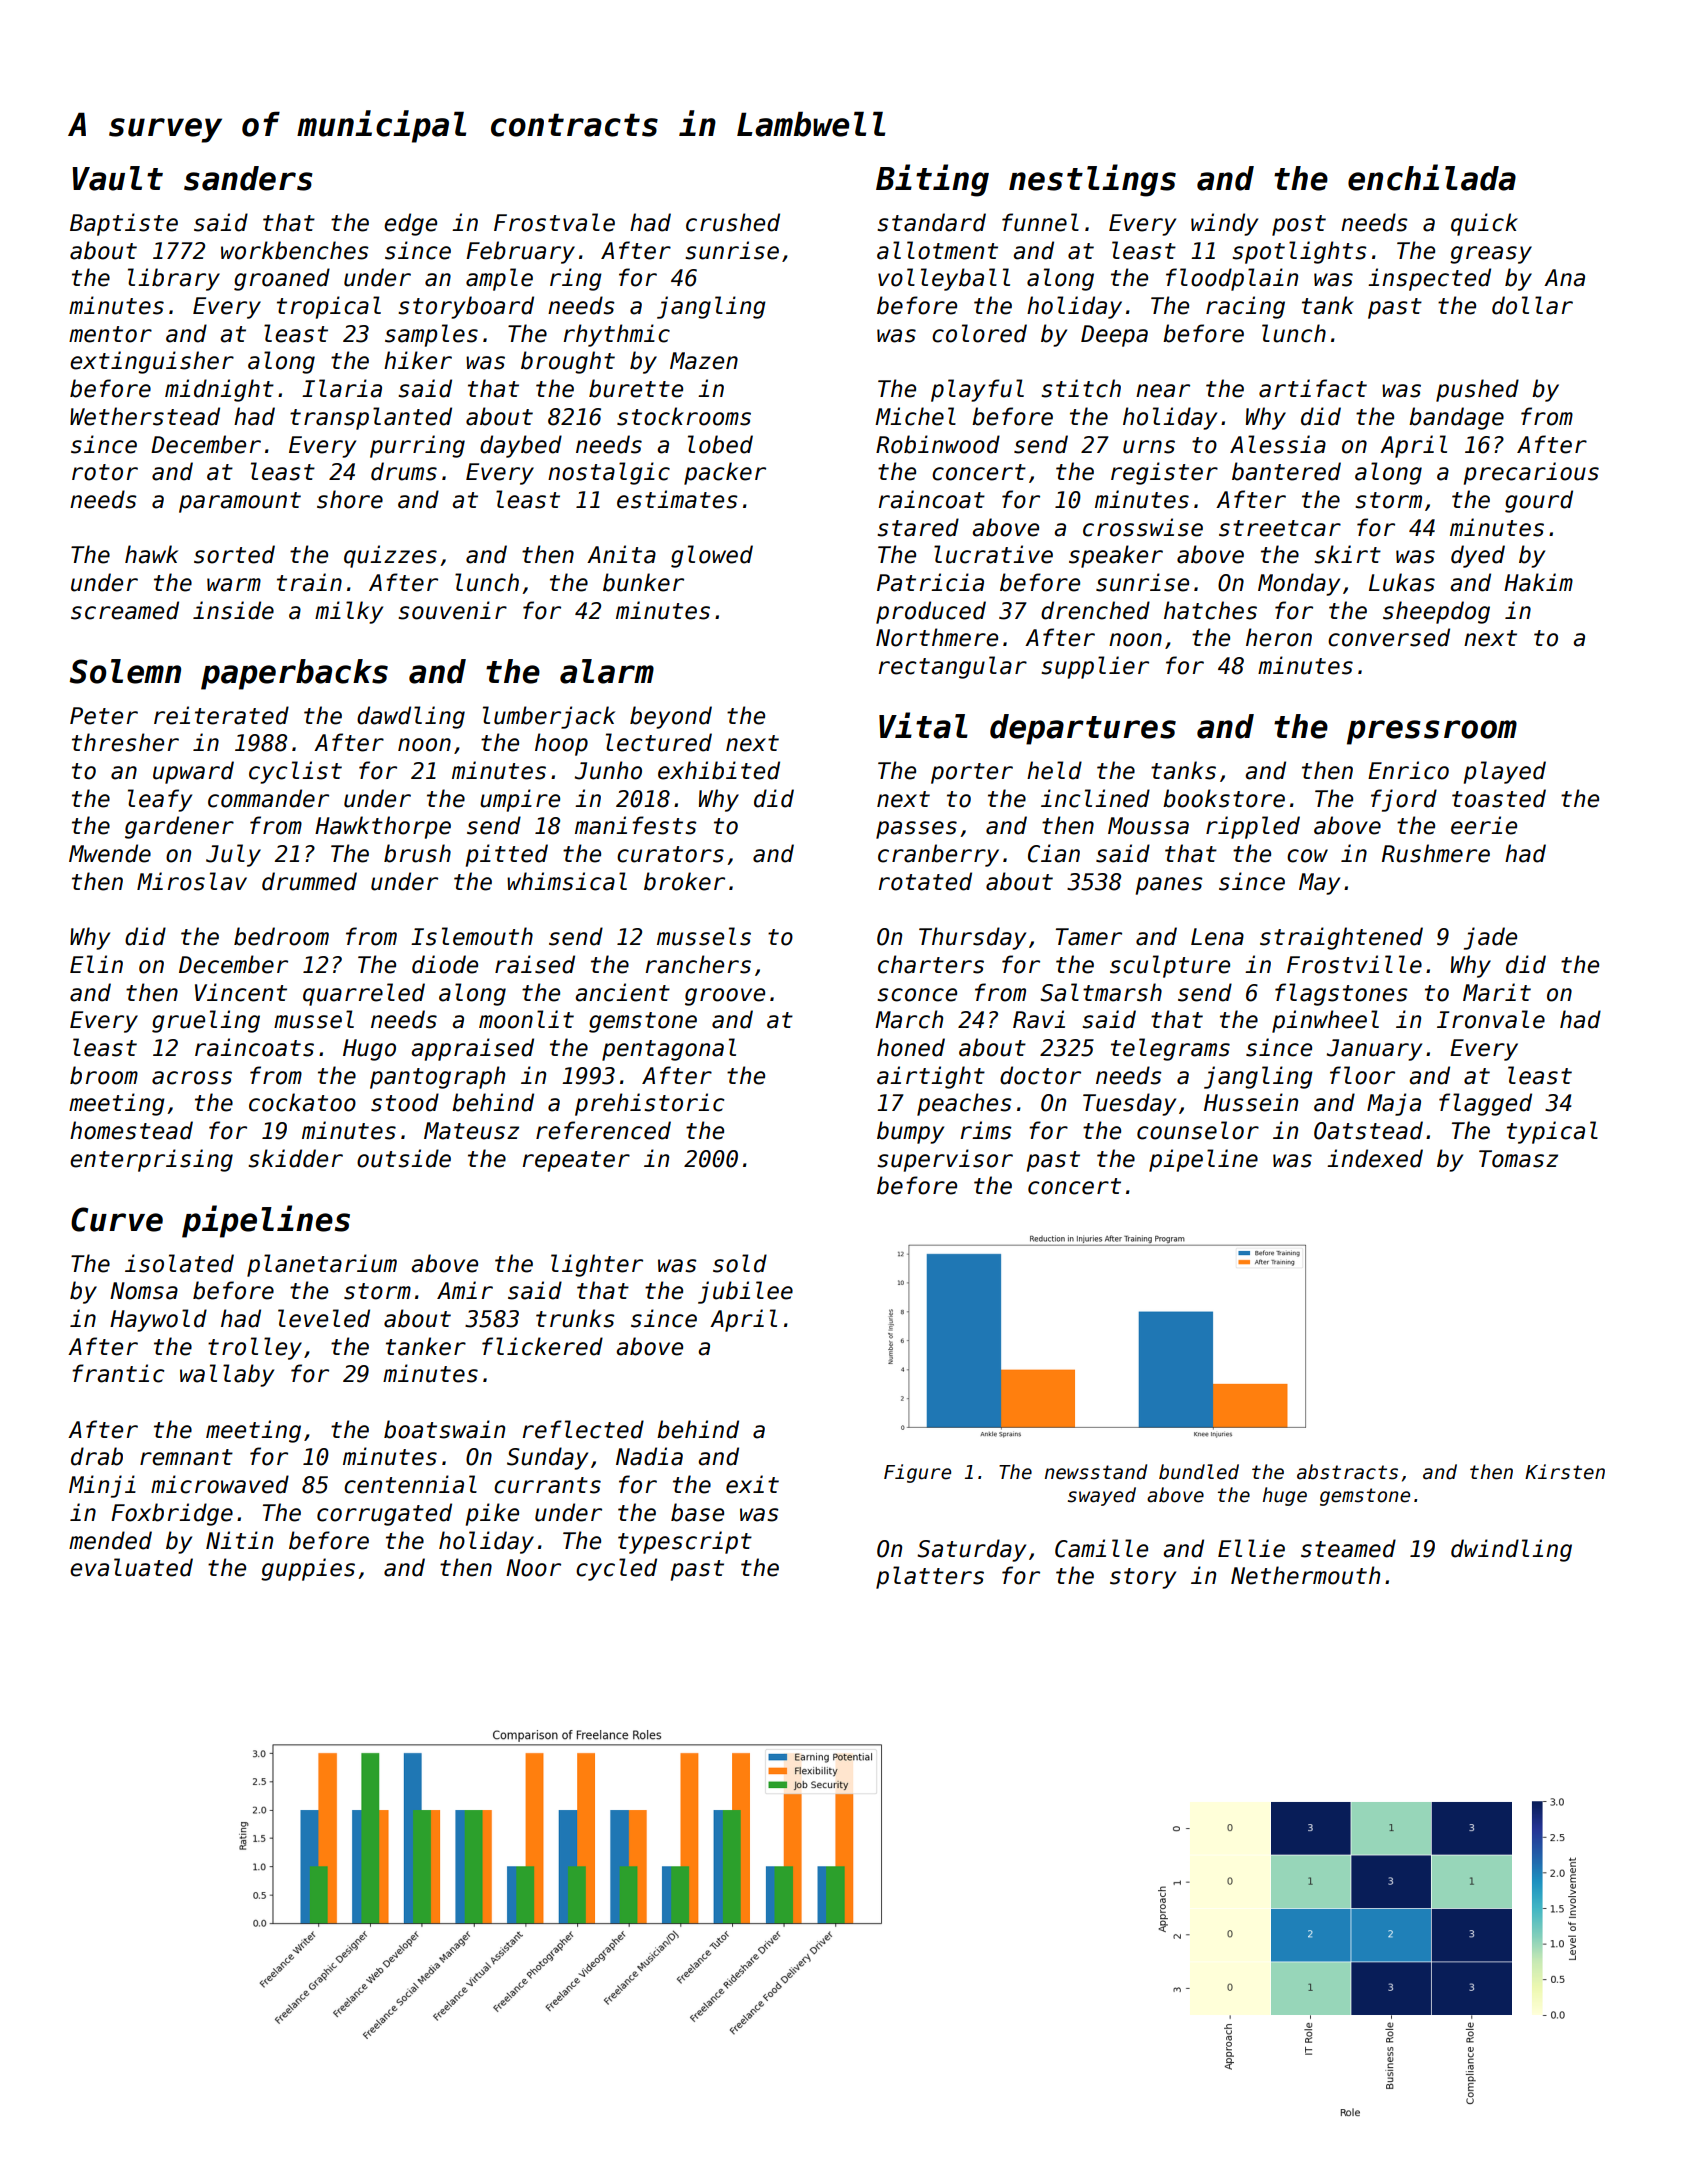 The image size is (1683, 2178). I want to click on volleyball, so click(944, 279).
